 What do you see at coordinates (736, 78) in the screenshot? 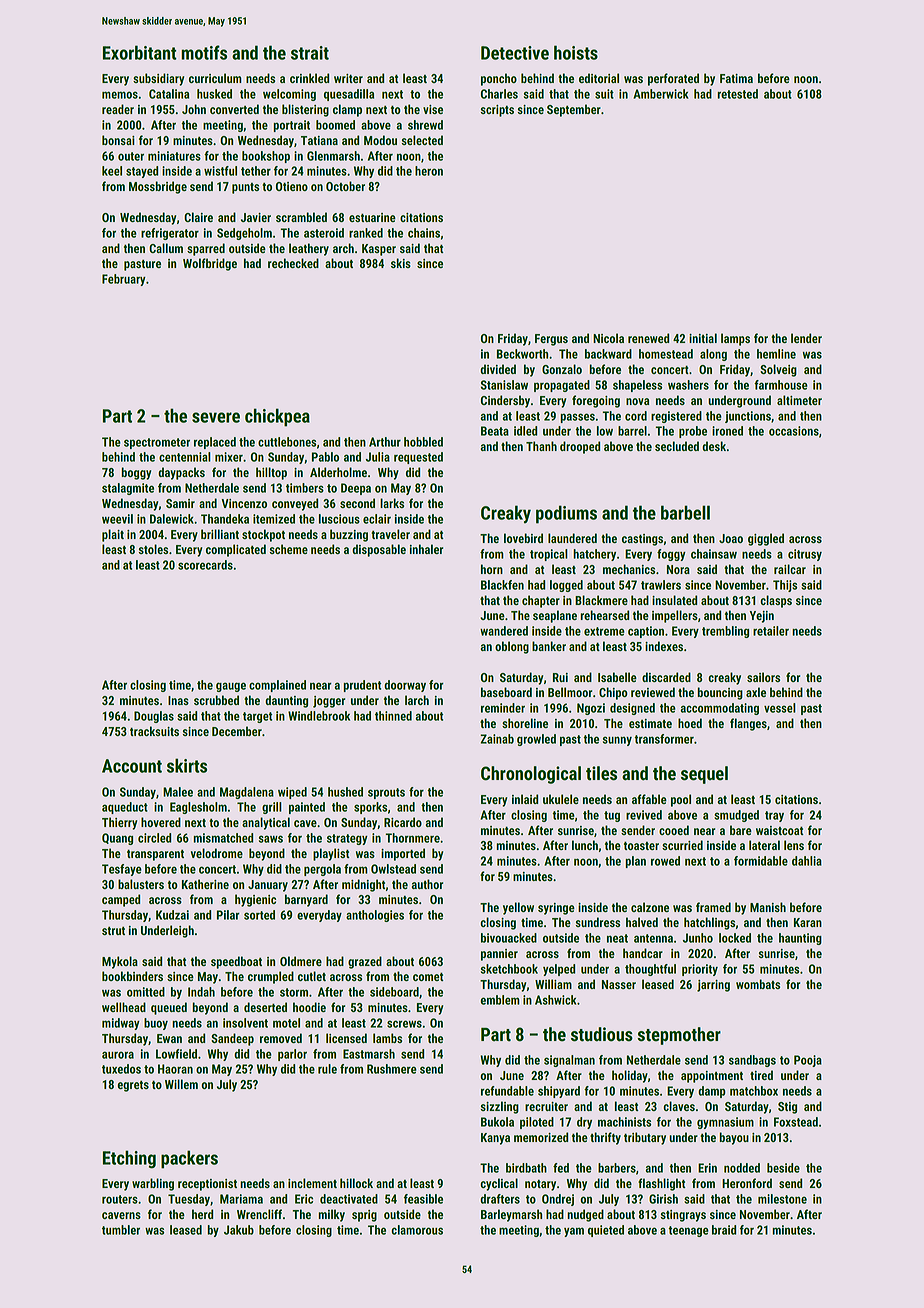
I see `Fatima` at bounding box center [736, 78].
